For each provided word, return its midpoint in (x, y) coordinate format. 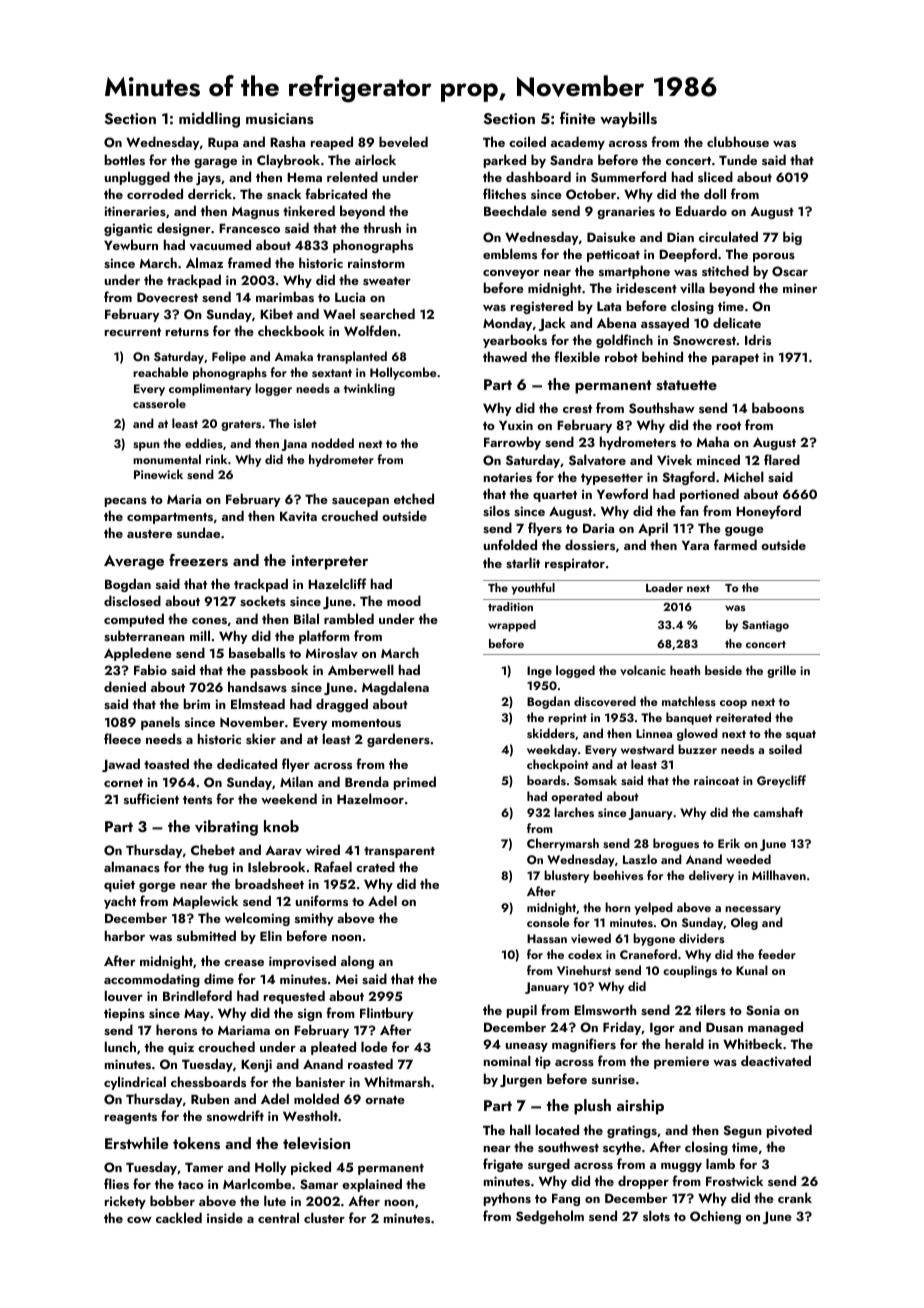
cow (139, 1220)
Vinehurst (584, 970)
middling (209, 120)
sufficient (151, 798)
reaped (332, 143)
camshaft (778, 812)
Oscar (790, 271)
